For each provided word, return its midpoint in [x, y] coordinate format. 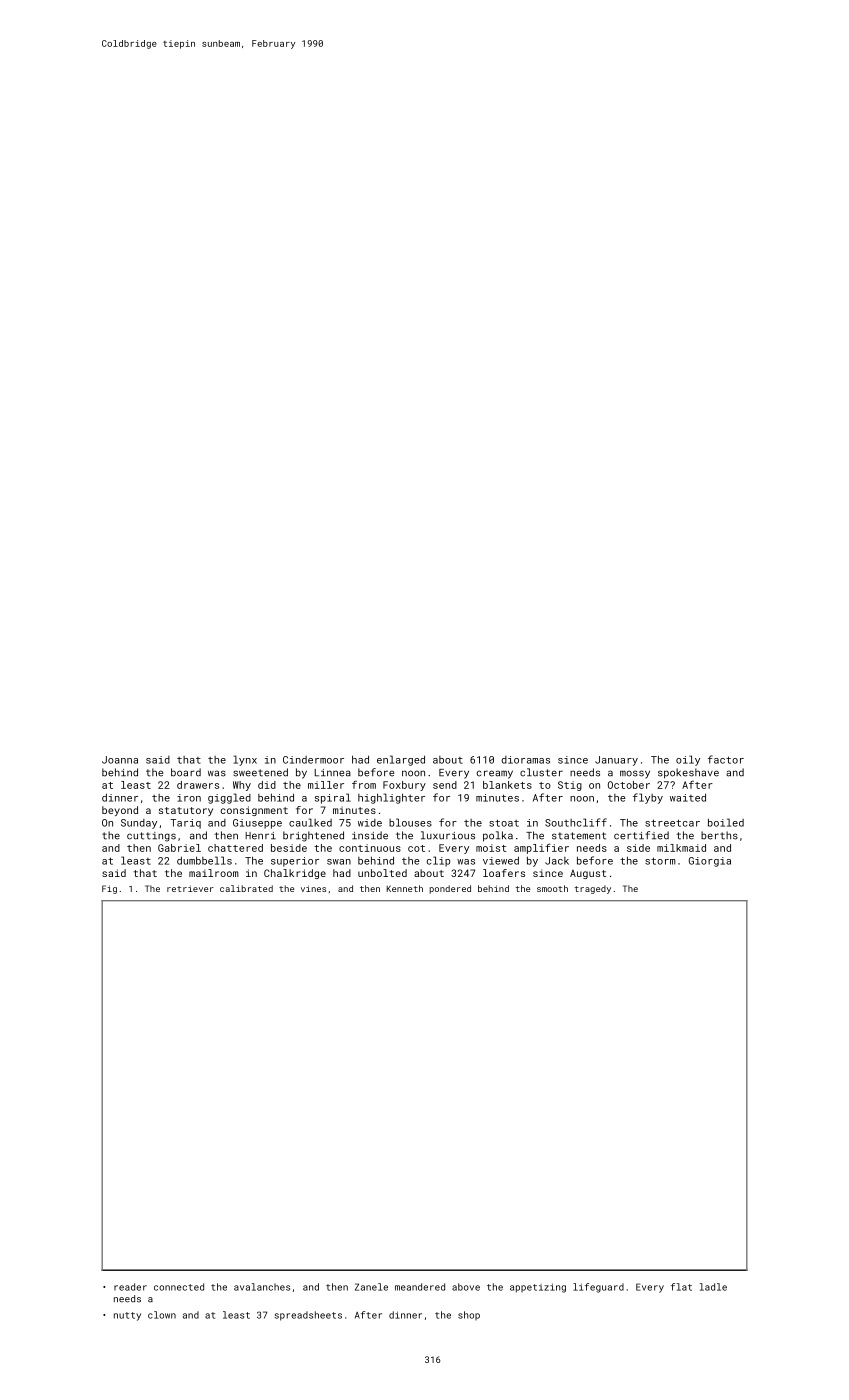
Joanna [120, 760]
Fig [109, 889]
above [466, 1287]
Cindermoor [313, 760]
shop [469, 1315]
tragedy [593, 889]
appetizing [538, 1288]
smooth [552, 888]
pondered [450, 889]
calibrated [246, 888]
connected [179, 1287]
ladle [713, 1287]
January [616, 761]
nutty [127, 1316]
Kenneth [405, 888]
